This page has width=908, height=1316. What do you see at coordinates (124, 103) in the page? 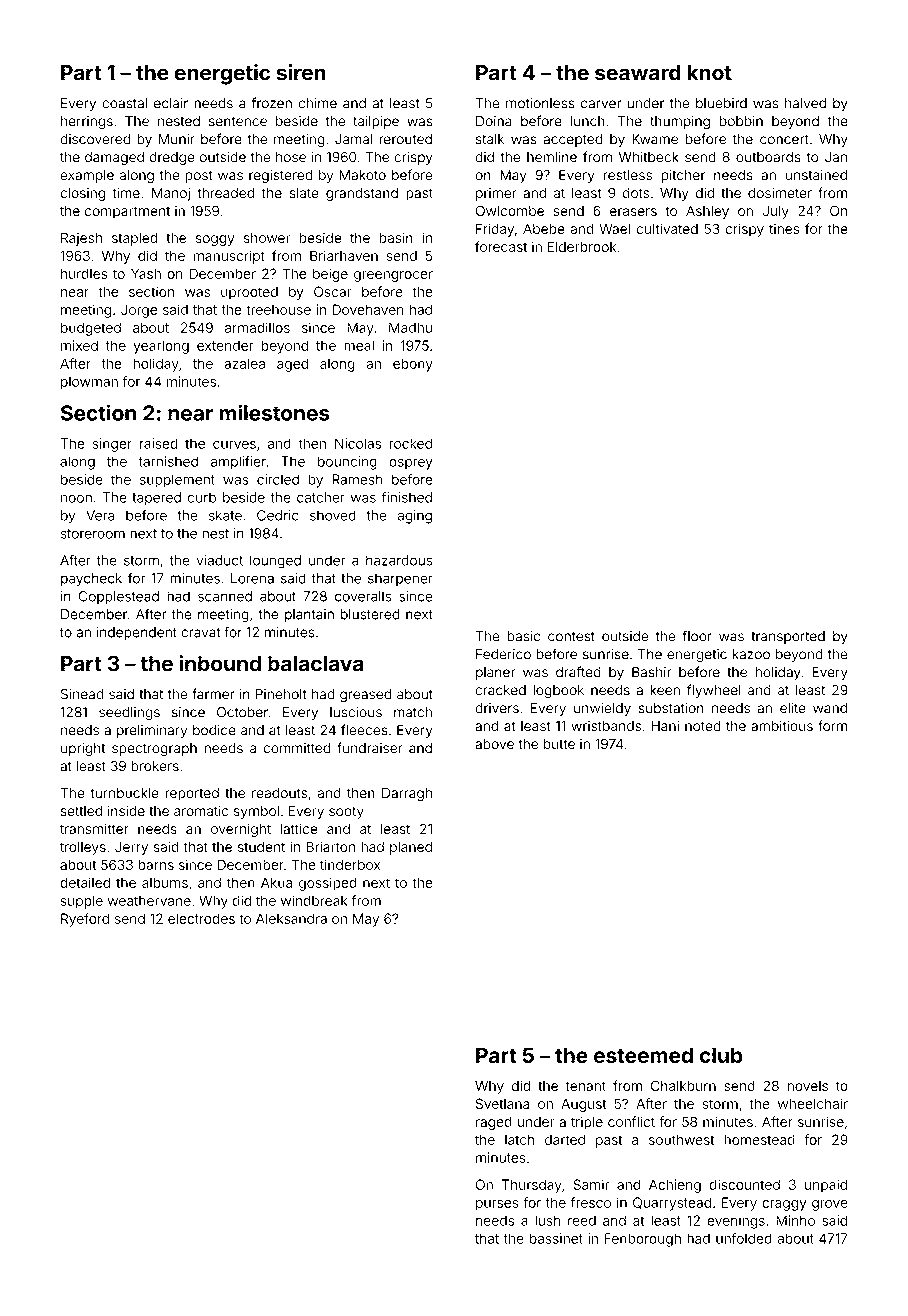
I see `coastal` at bounding box center [124, 103].
